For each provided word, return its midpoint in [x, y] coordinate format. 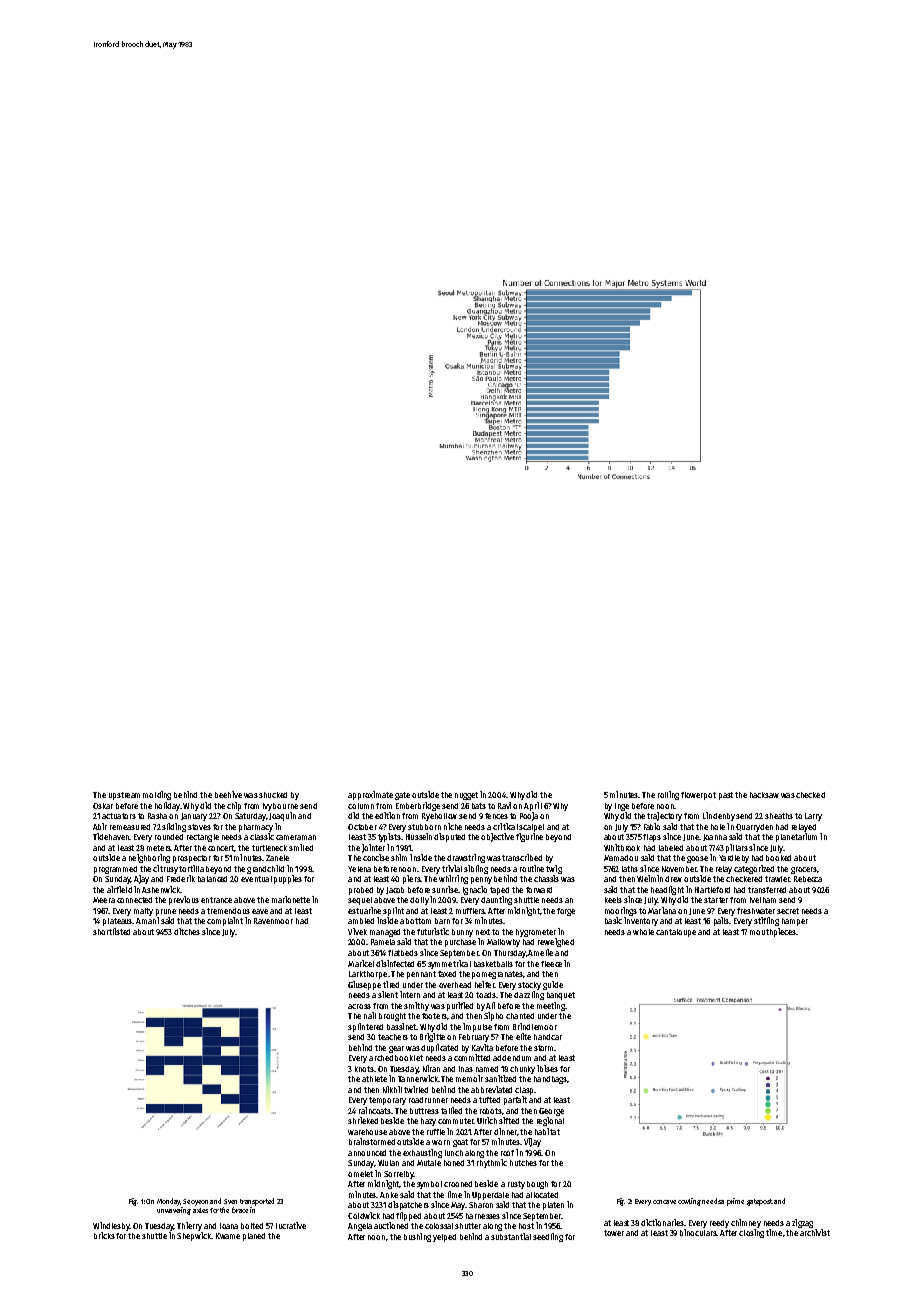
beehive [228, 794]
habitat [547, 1131]
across [359, 1006]
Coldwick [364, 1215]
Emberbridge [418, 806]
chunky [522, 1070]
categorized [754, 869]
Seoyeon [195, 1202]
